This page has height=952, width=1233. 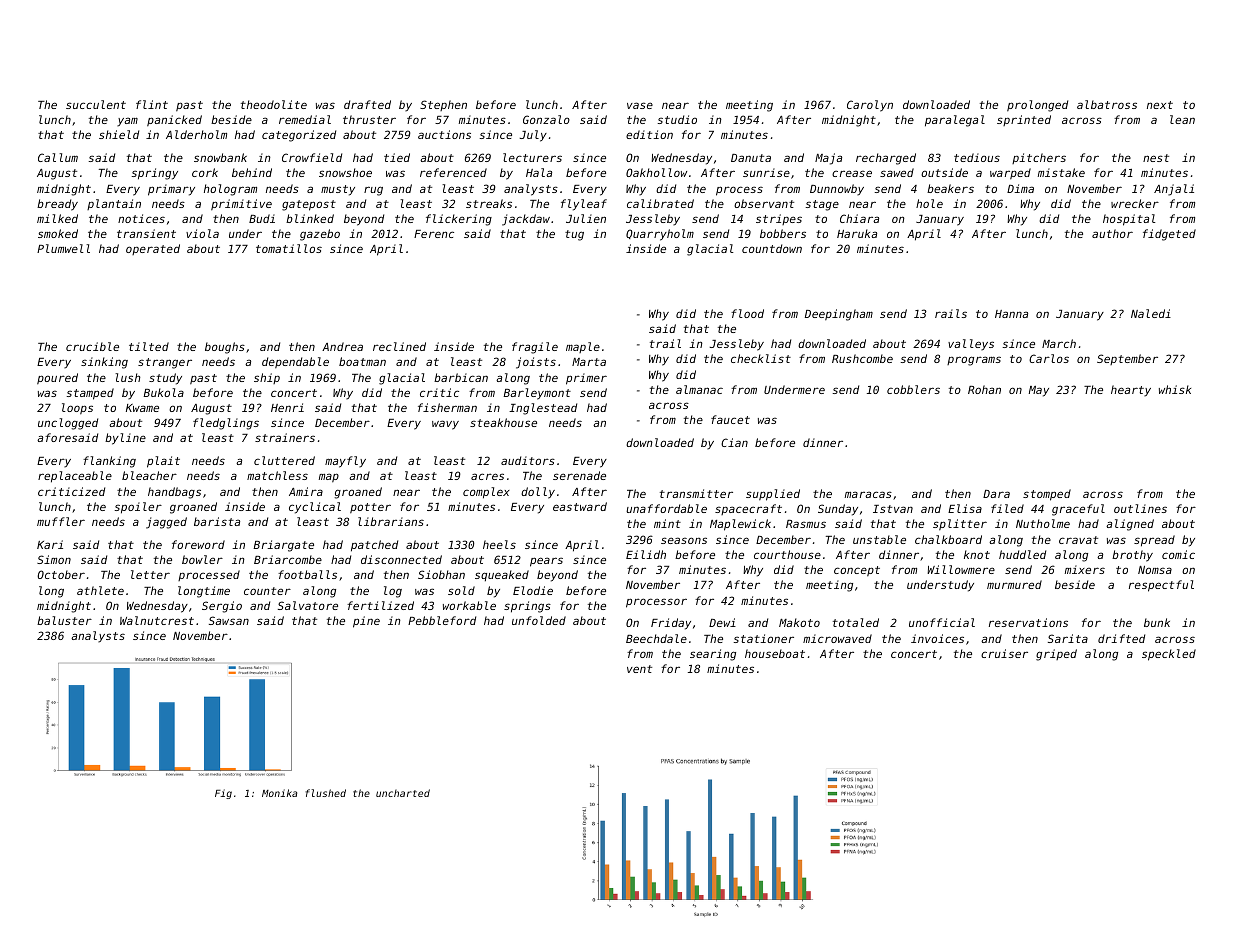 What do you see at coordinates (783, 233) in the page?
I see `bobbers` at bounding box center [783, 233].
